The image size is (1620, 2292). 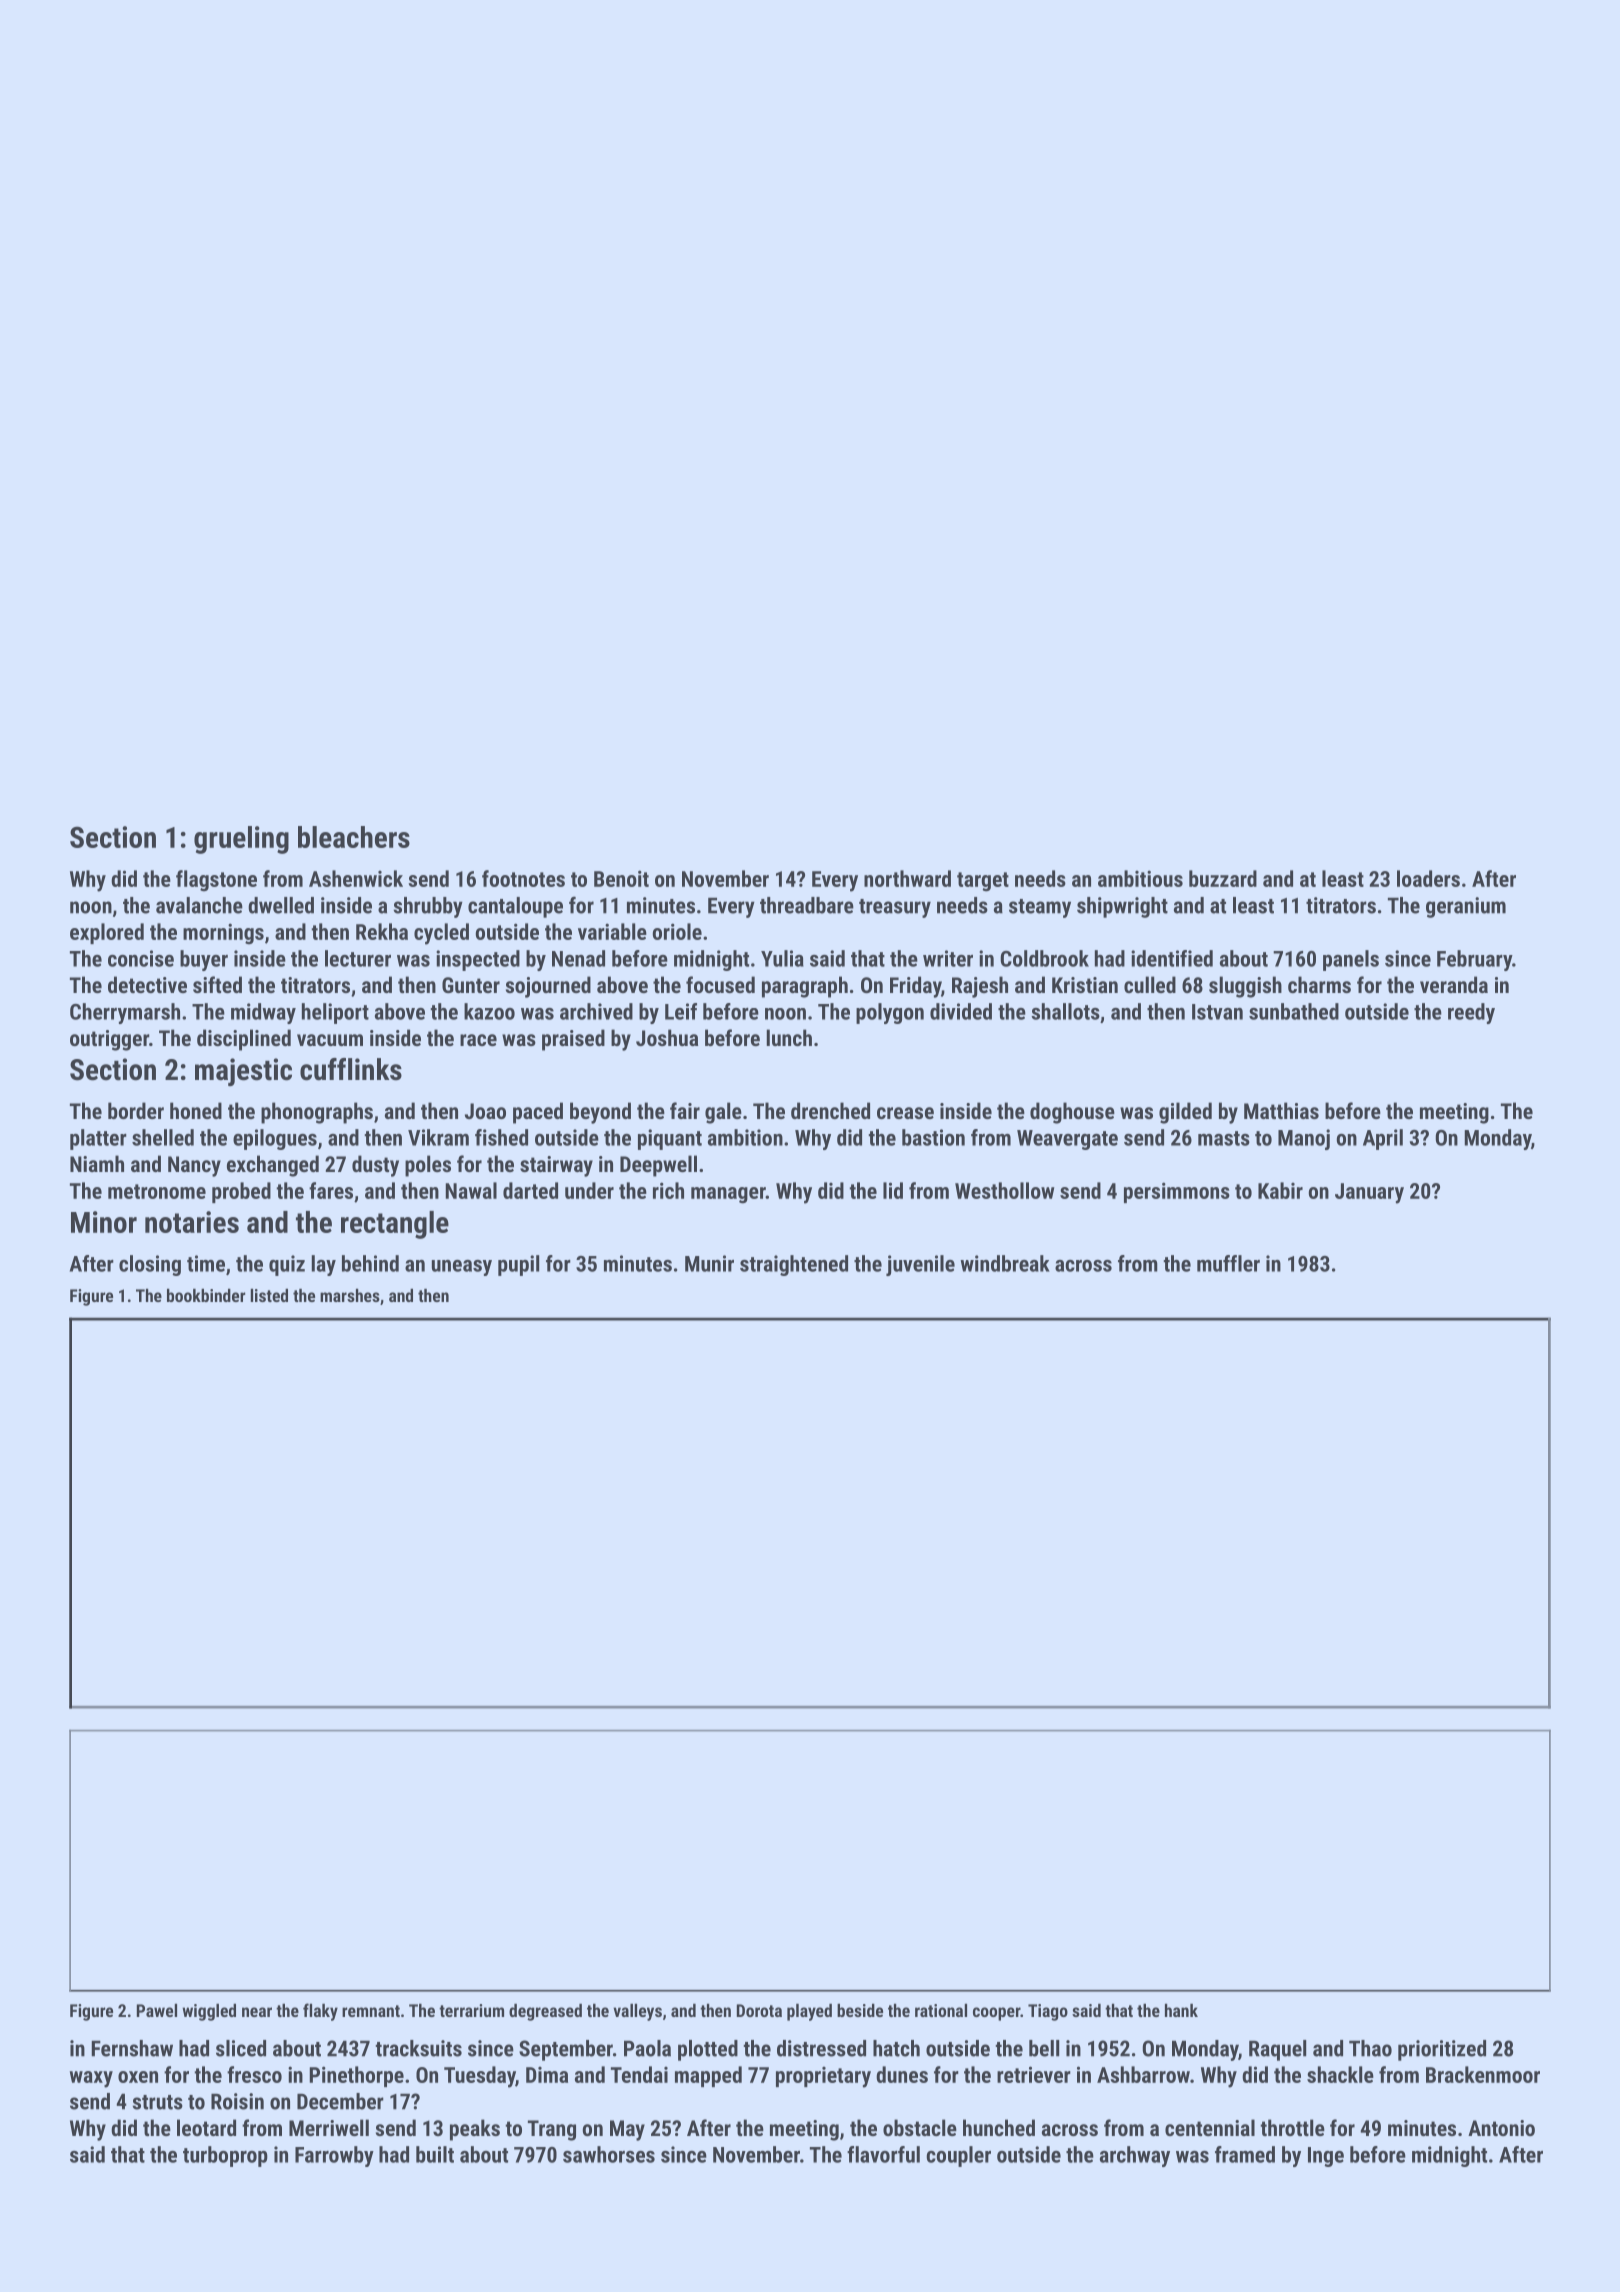 What do you see at coordinates (109, 1040) in the screenshot?
I see `outrigger` at bounding box center [109, 1040].
